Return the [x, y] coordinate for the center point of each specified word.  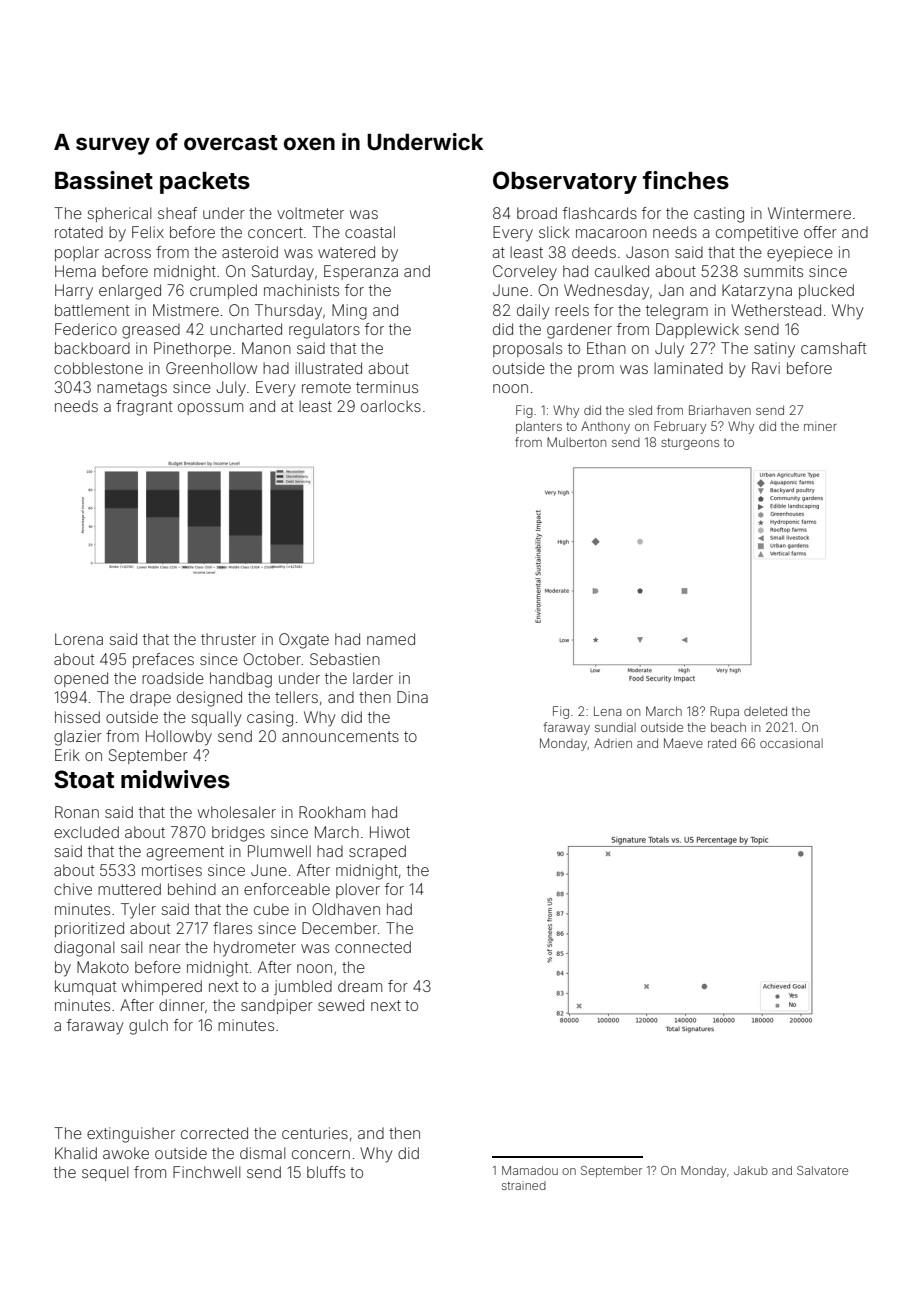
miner [820, 426]
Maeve [683, 743]
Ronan [77, 812]
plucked [826, 291]
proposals [527, 349]
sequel [105, 1173]
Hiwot [390, 832]
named [391, 639]
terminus [387, 387]
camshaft [833, 348]
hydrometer [255, 949]
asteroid [250, 252]
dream [360, 986]
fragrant [144, 408]
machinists [301, 290]
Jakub [751, 1170]
